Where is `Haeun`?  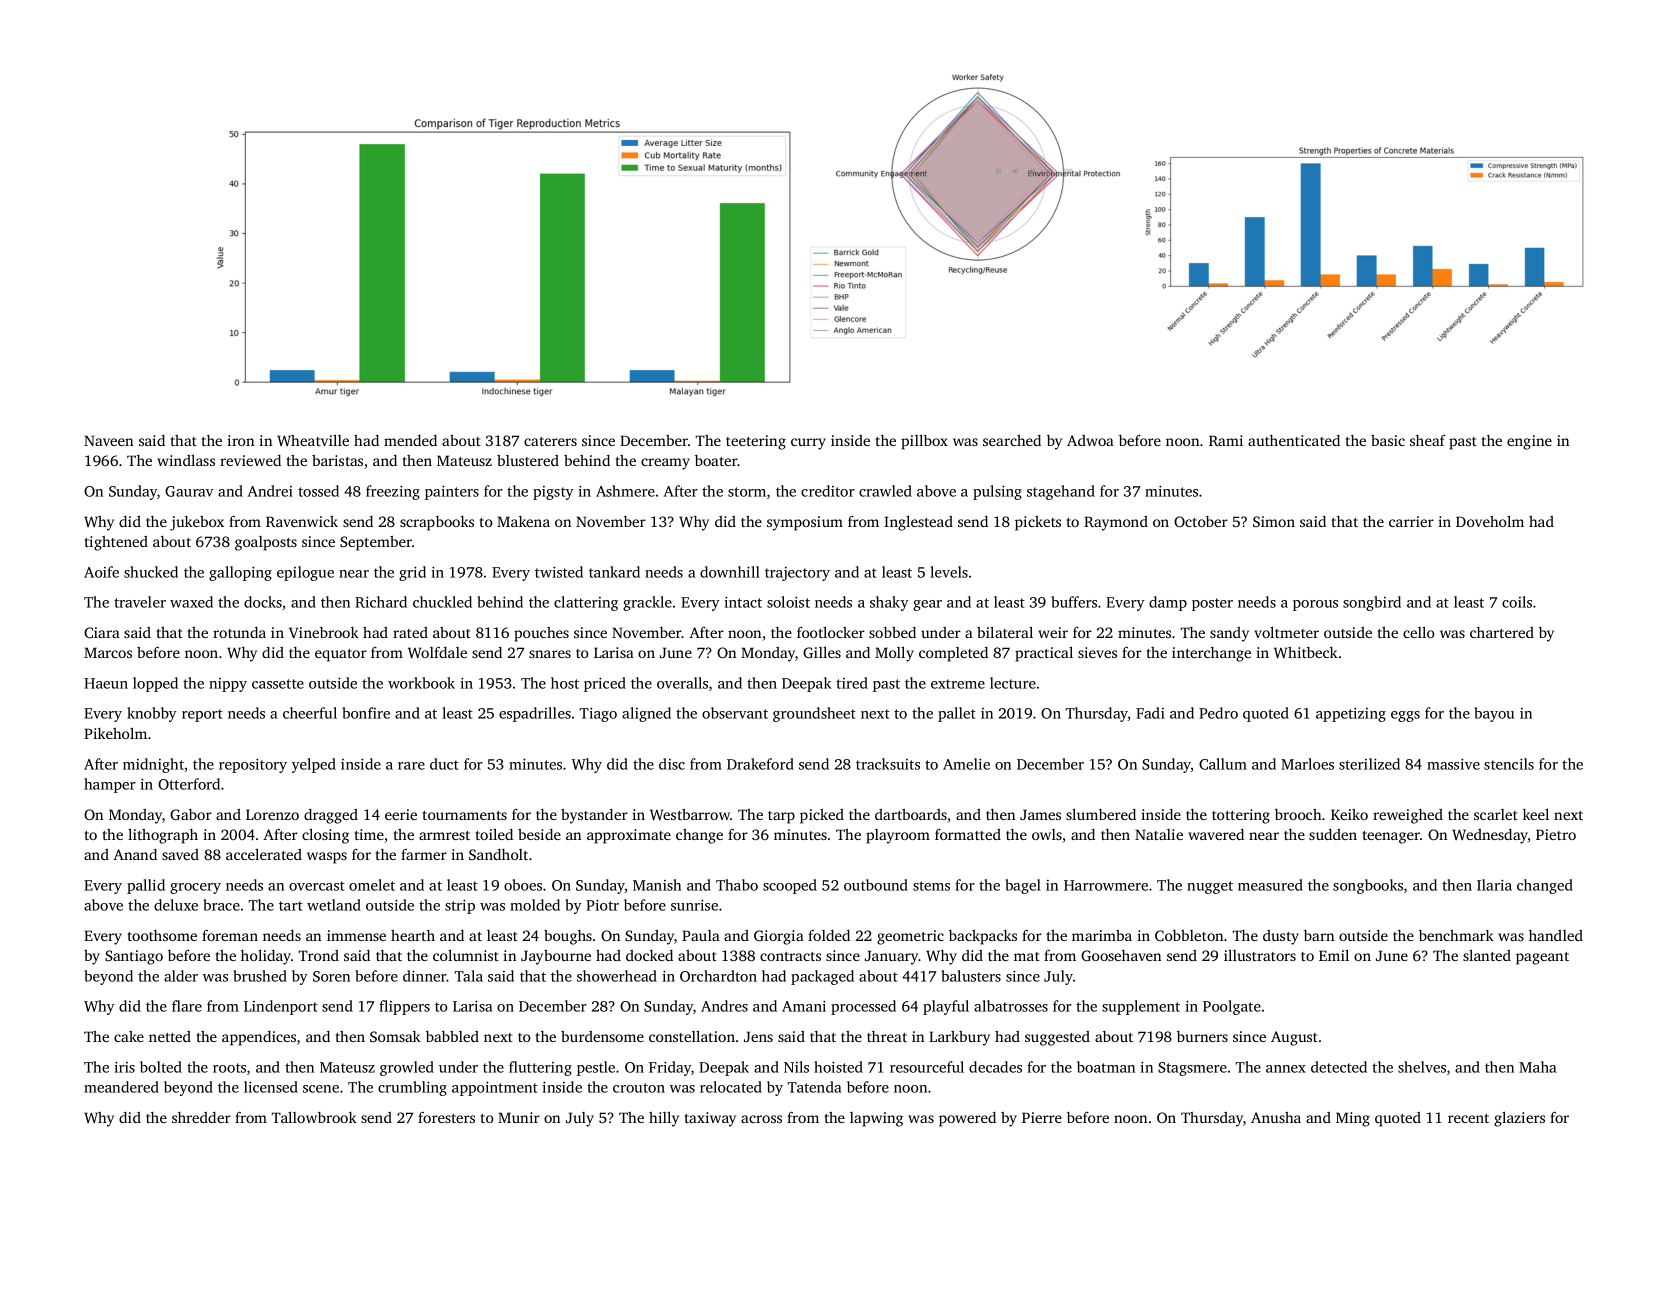
Haeun is located at coordinates (106, 683).
